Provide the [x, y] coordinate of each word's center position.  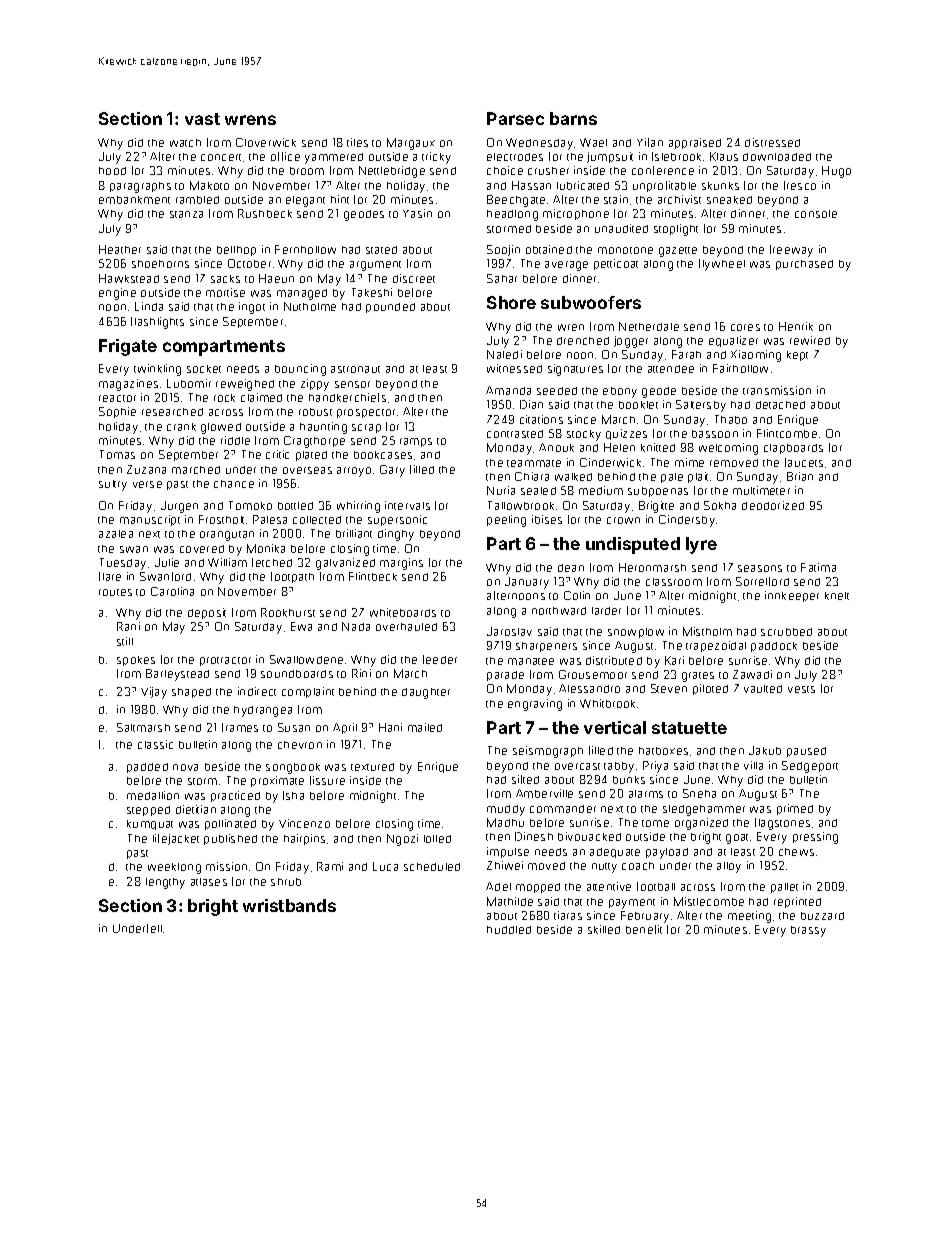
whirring [358, 507]
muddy [506, 810]
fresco [800, 185]
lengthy [165, 883]
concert [221, 157]
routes [115, 592]
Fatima [818, 567]
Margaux [411, 144]
